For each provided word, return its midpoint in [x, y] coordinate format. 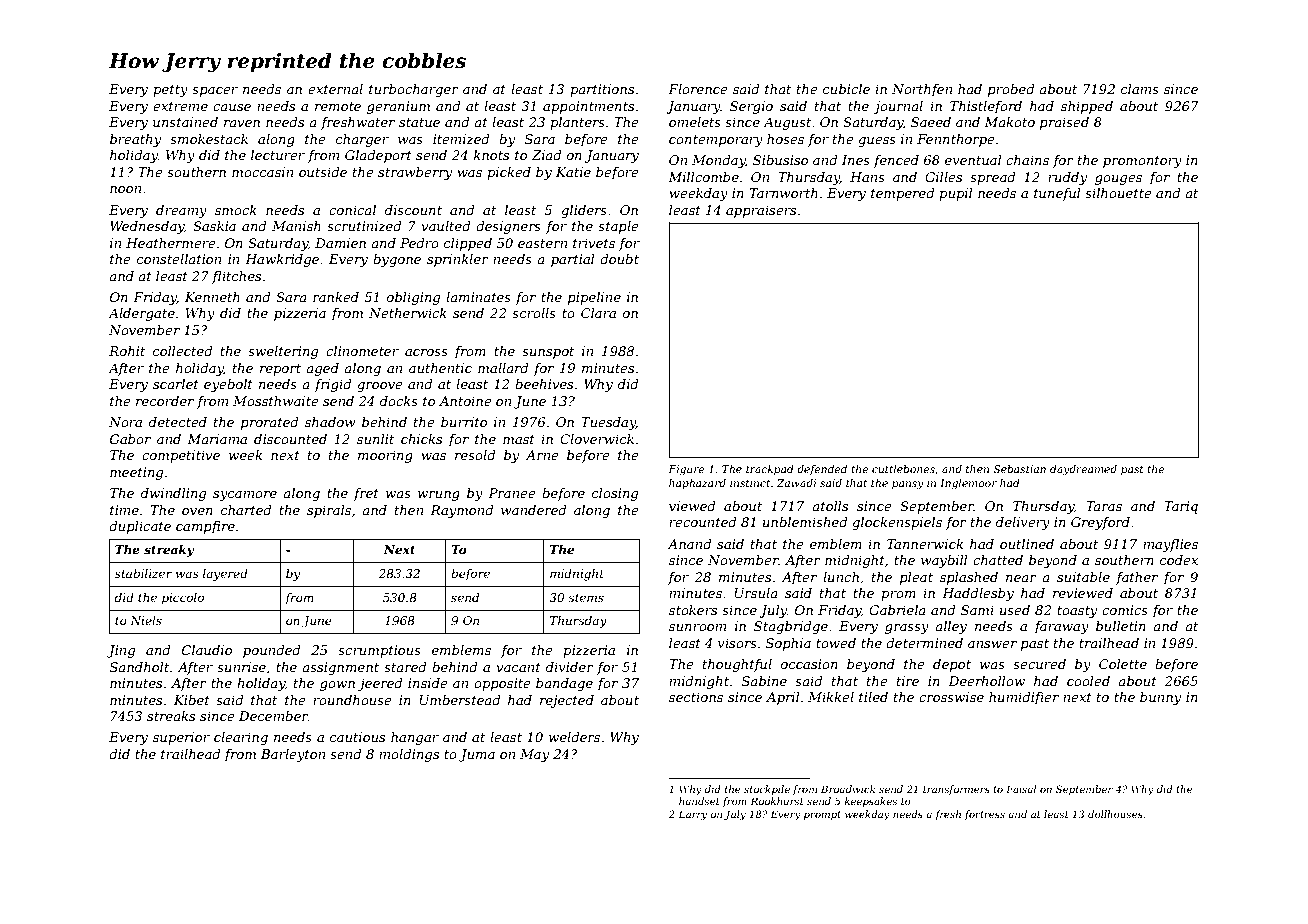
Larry [692, 815]
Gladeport [378, 156]
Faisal [1021, 789]
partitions [602, 90]
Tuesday [608, 423]
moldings [409, 755]
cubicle [846, 89]
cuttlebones [903, 469]
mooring [385, 456]
